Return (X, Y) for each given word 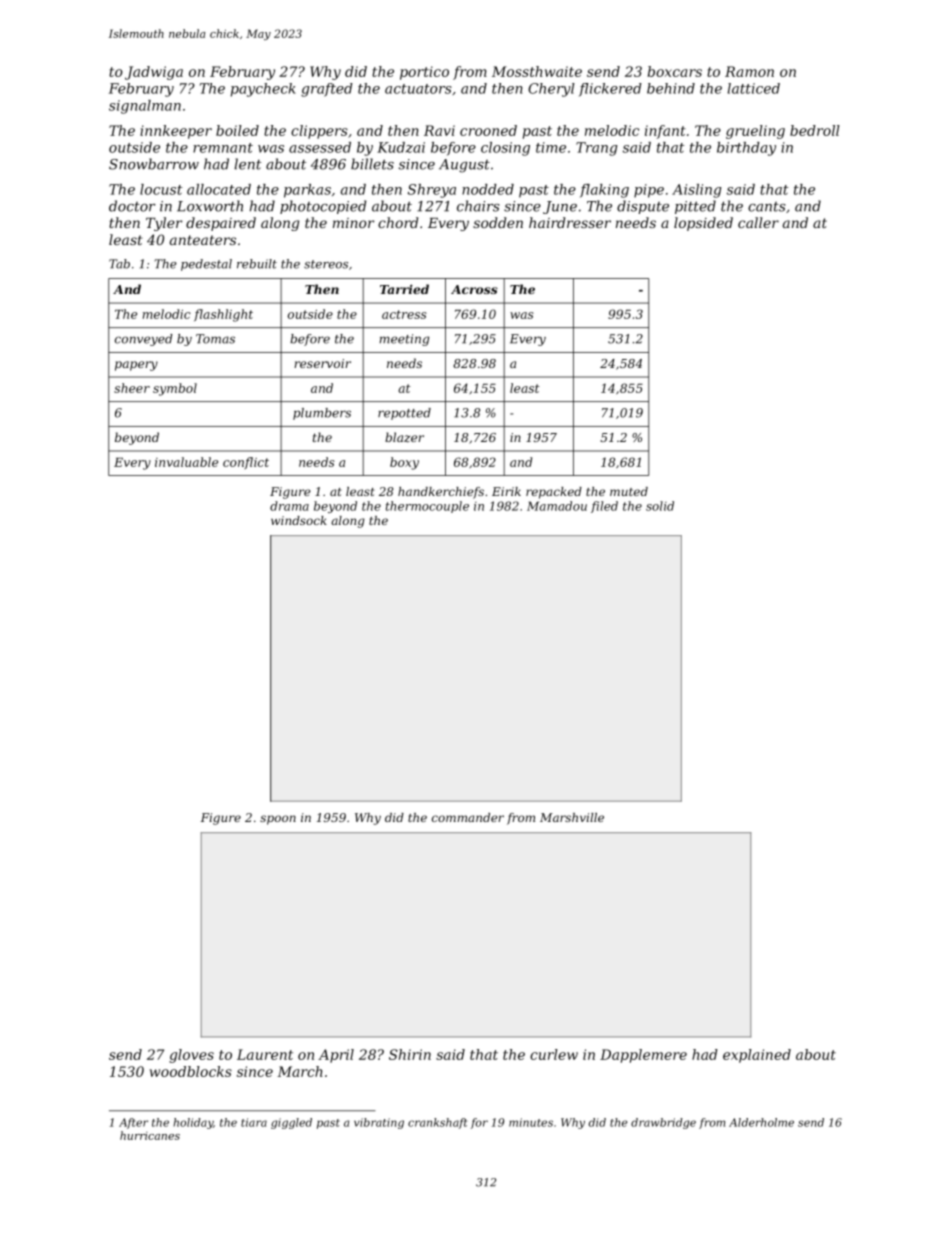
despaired (221, 224)
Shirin (410, 1054)
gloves (191, 1056)
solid (660, 506)
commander (468, 817)
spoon (278, 820)
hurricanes (150, 1135)
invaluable (186, 462)
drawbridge (663, 1123)
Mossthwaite (537, 71)
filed (604, 507)
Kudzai (401, 147)
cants (767, 207)
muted (629, 491)
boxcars (675, 71)
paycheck (263, 90)
